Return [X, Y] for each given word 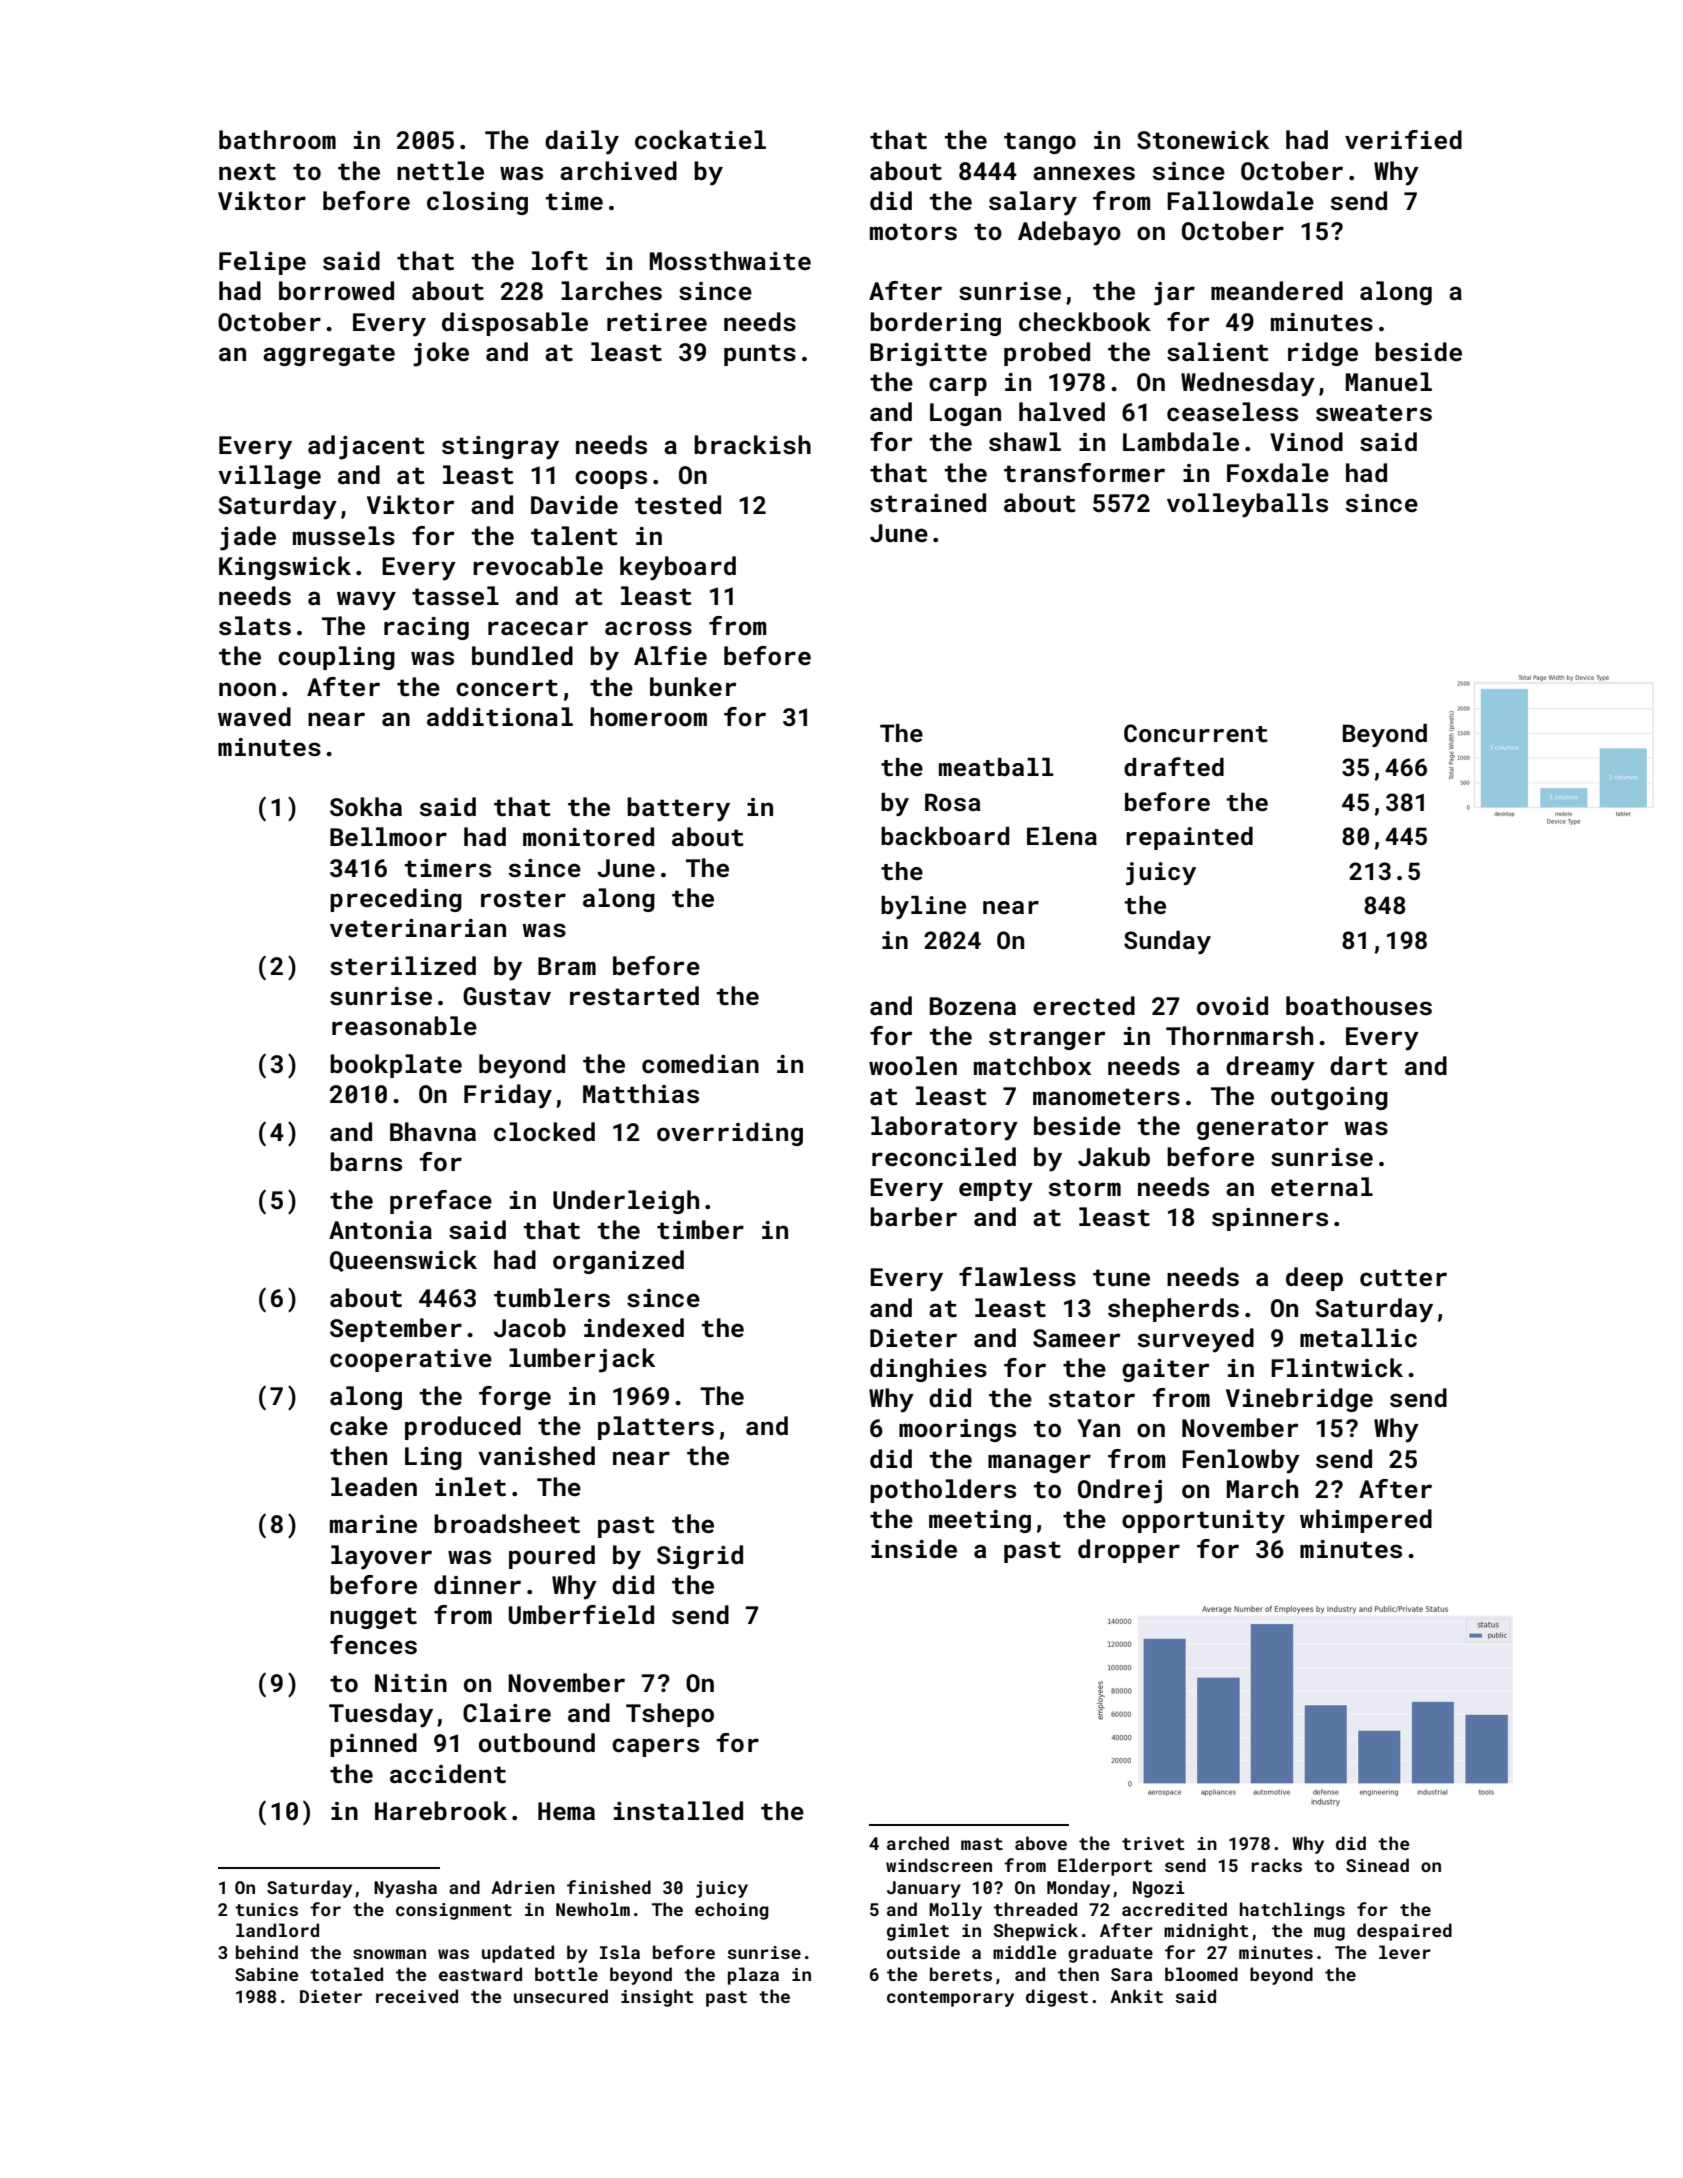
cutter [1403, 1278]
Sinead [1377, 1865]
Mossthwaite [730, 261]
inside [914, 1549]
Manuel [1389, 381]
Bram [567, 966]
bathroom [277, 140]
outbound [537, 1743]
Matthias [641, 1094]
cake [359, 1426]
